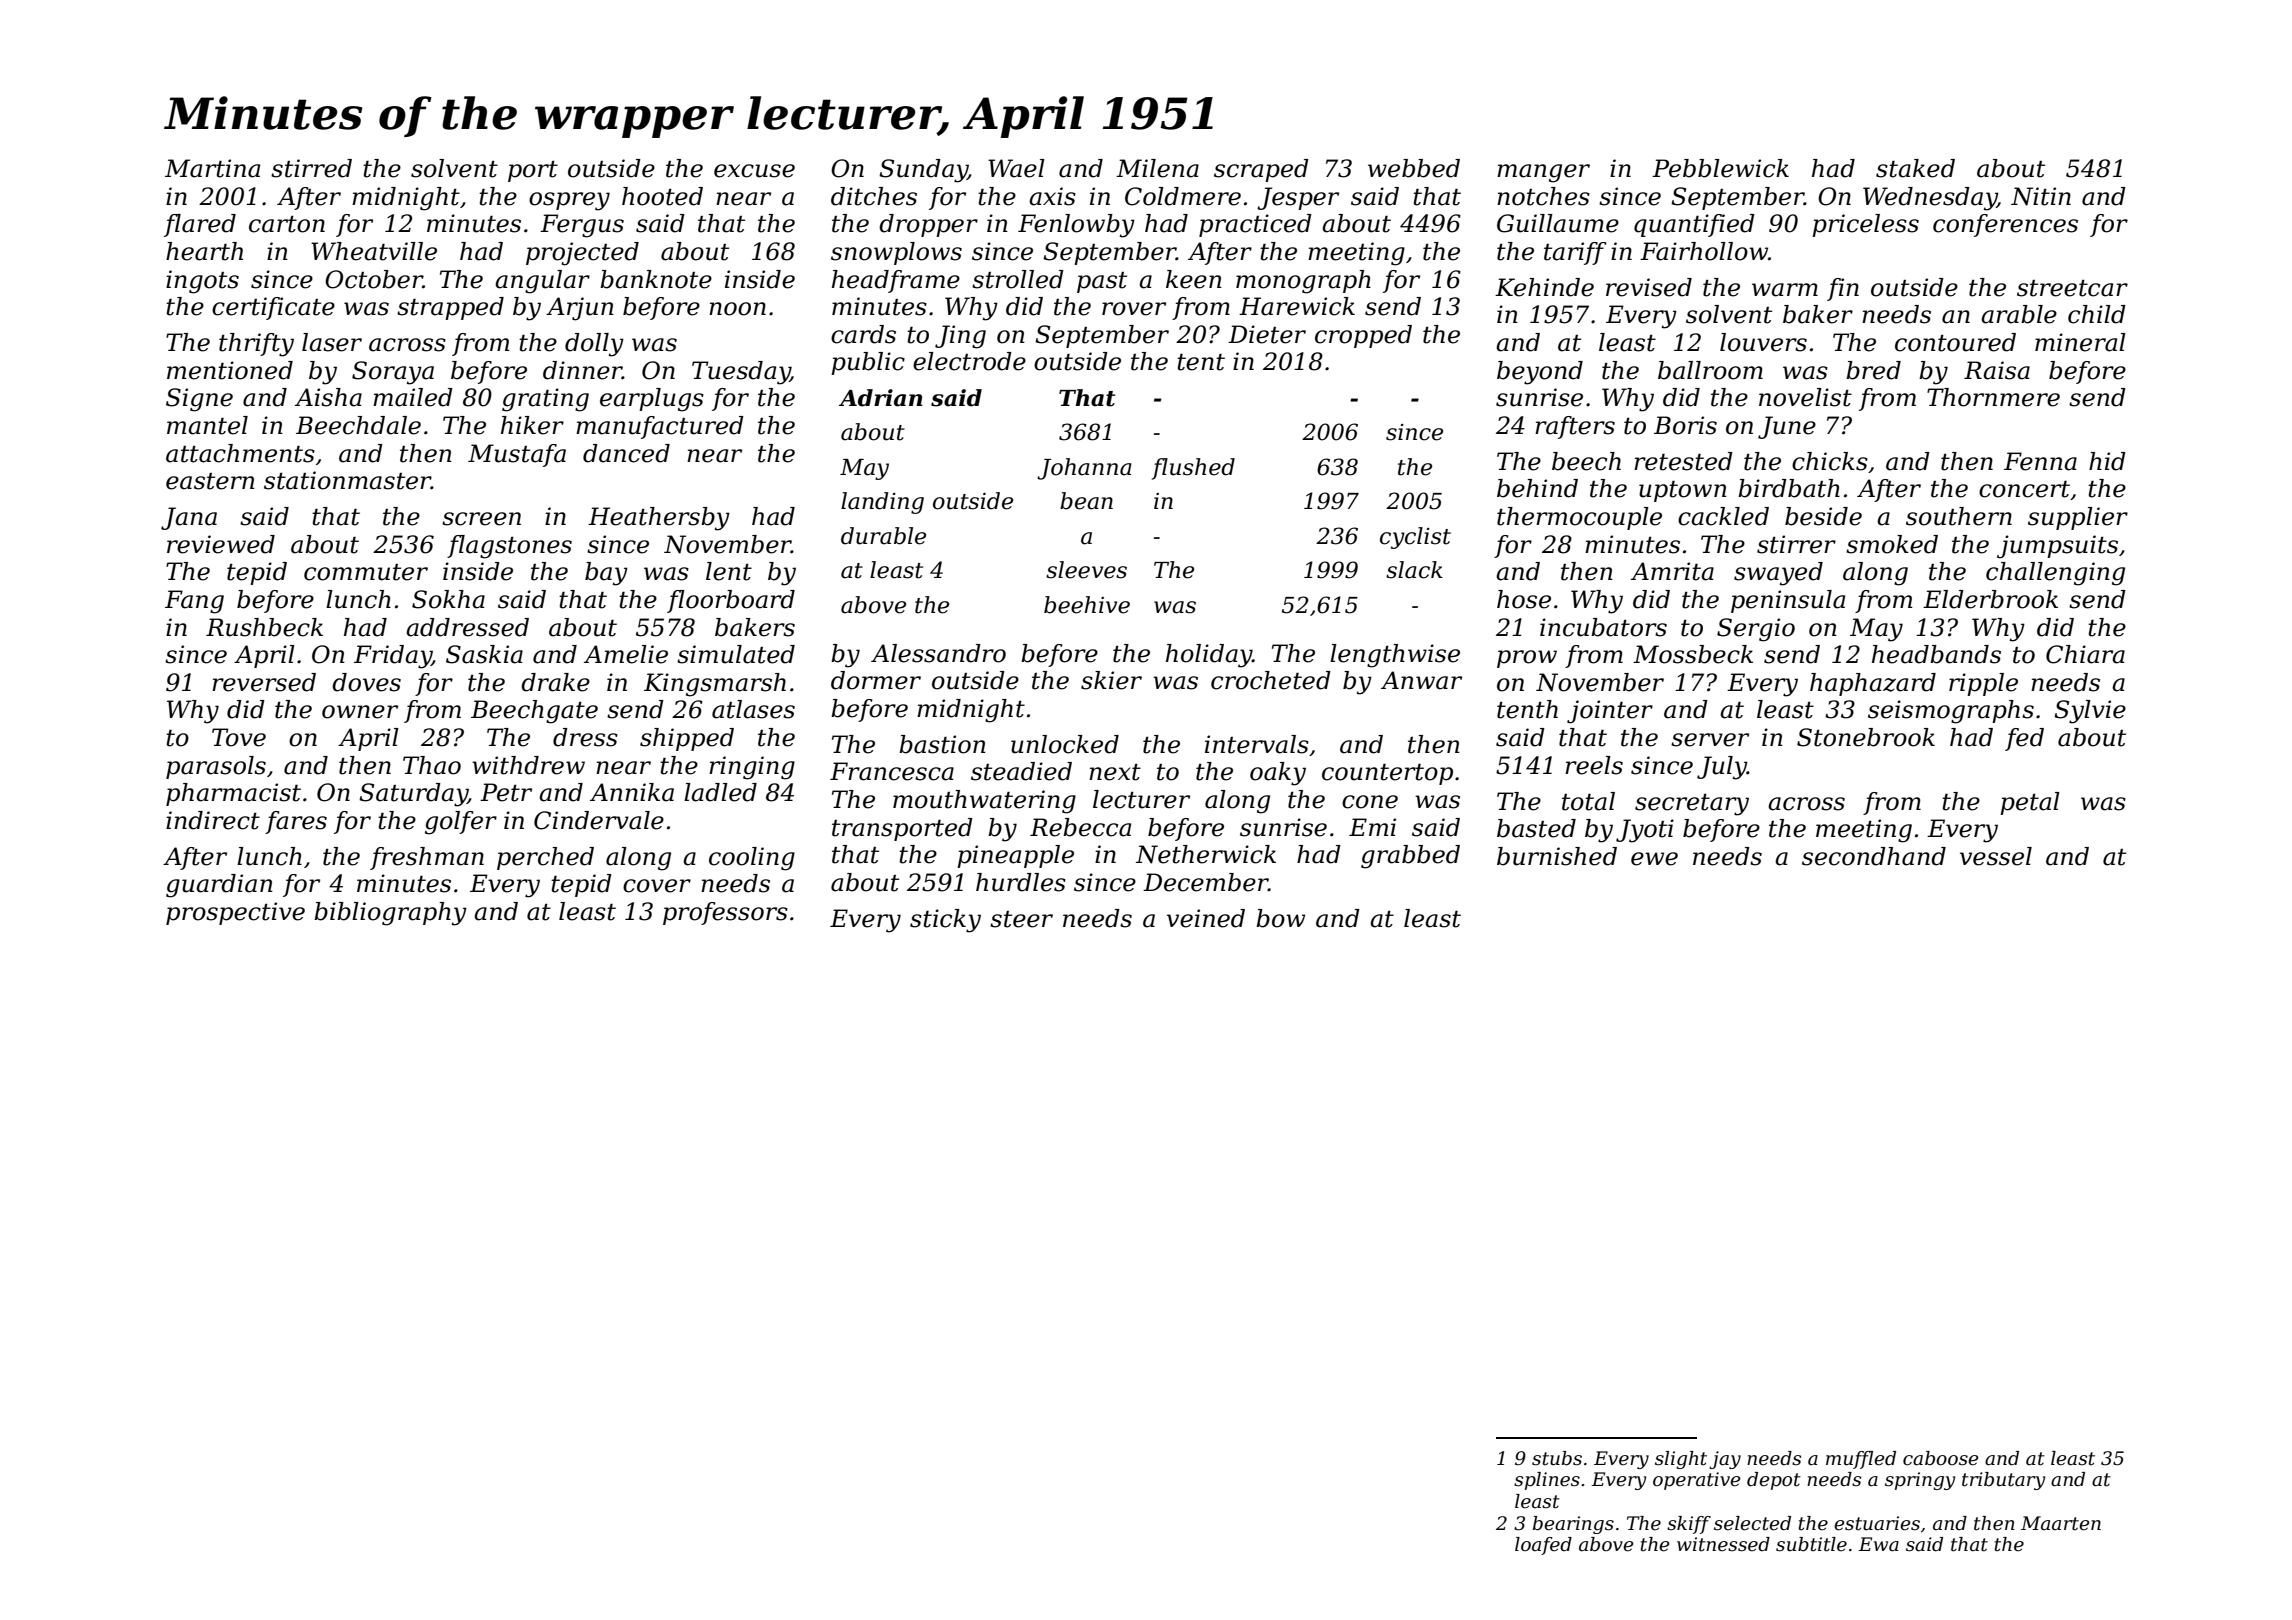 Image resolution: width=2292 pixels, height=1620 pixels. Describe the element at coordinates (1683, 461) in the document. I see `retested` at that location.
